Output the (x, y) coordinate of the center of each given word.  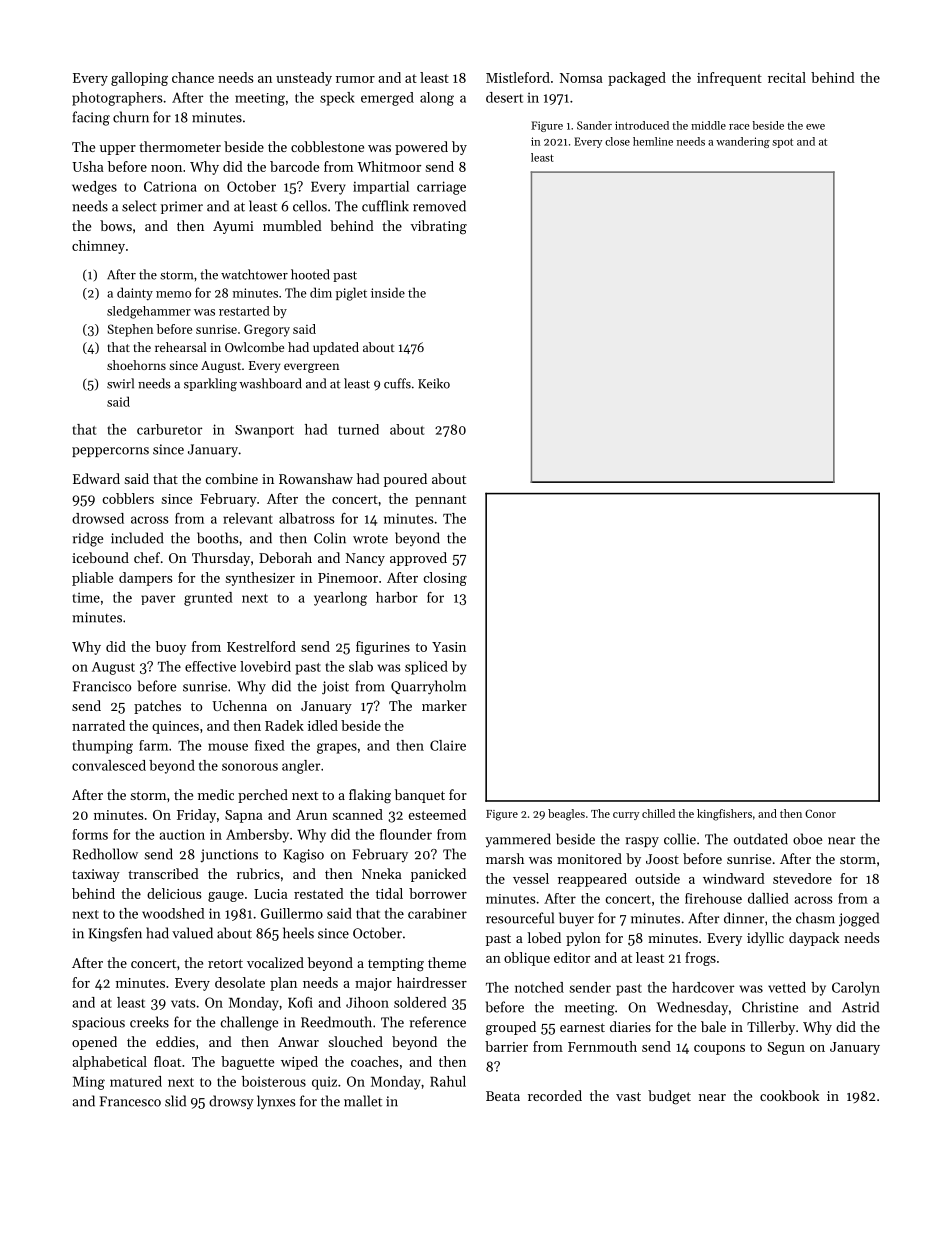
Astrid (860, 1007)
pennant (440, 501)
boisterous (274, 1081)
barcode (294, 166)
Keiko (434, 383)
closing (445, 579)
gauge (226, 897)
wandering (743, 142)
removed (439, 206)
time (86, 597)
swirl (120, 383)
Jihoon (367, 1002)
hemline (653, 141)
